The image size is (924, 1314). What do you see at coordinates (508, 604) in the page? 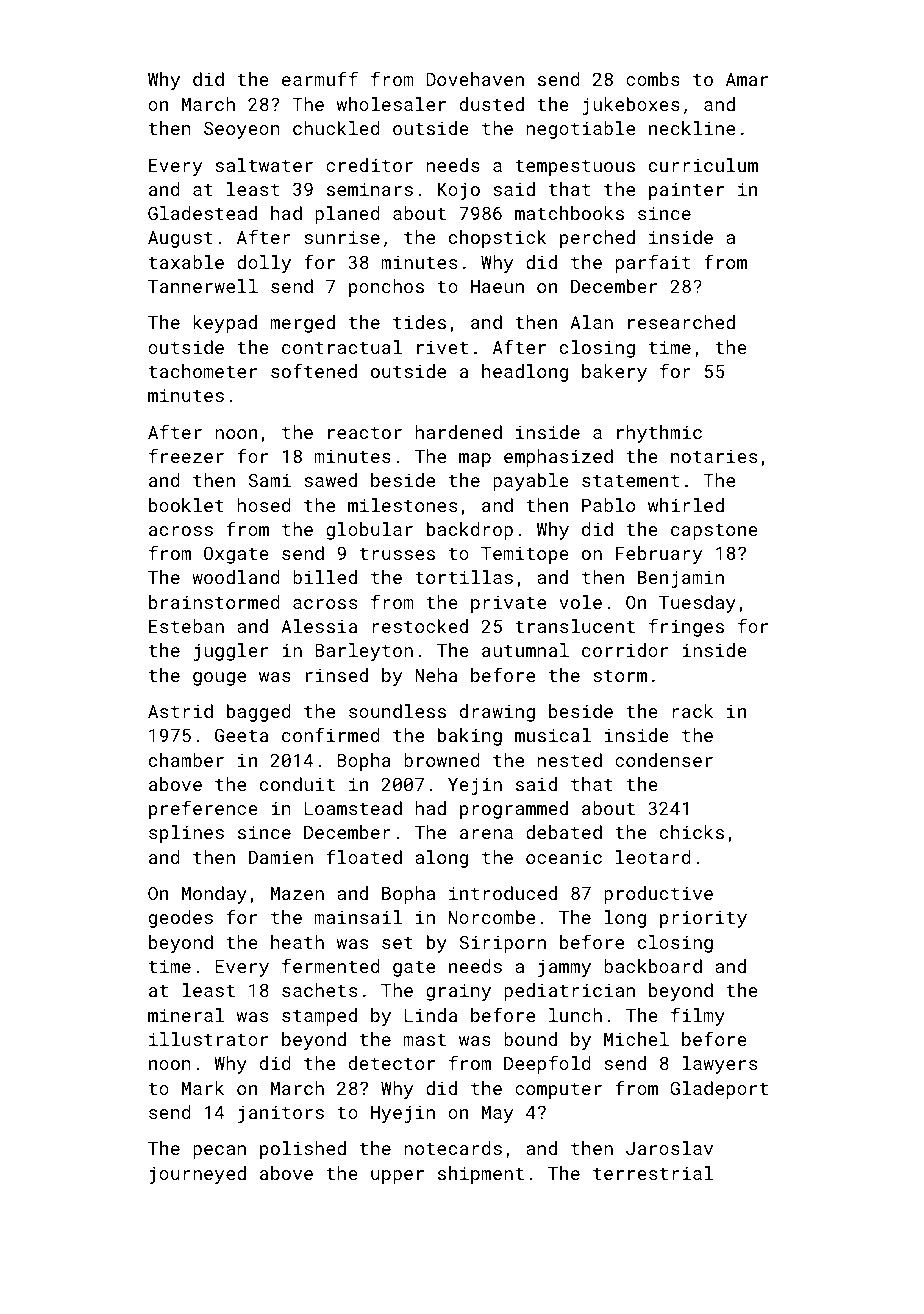
I see `private` at bounding box center [508, 604].
